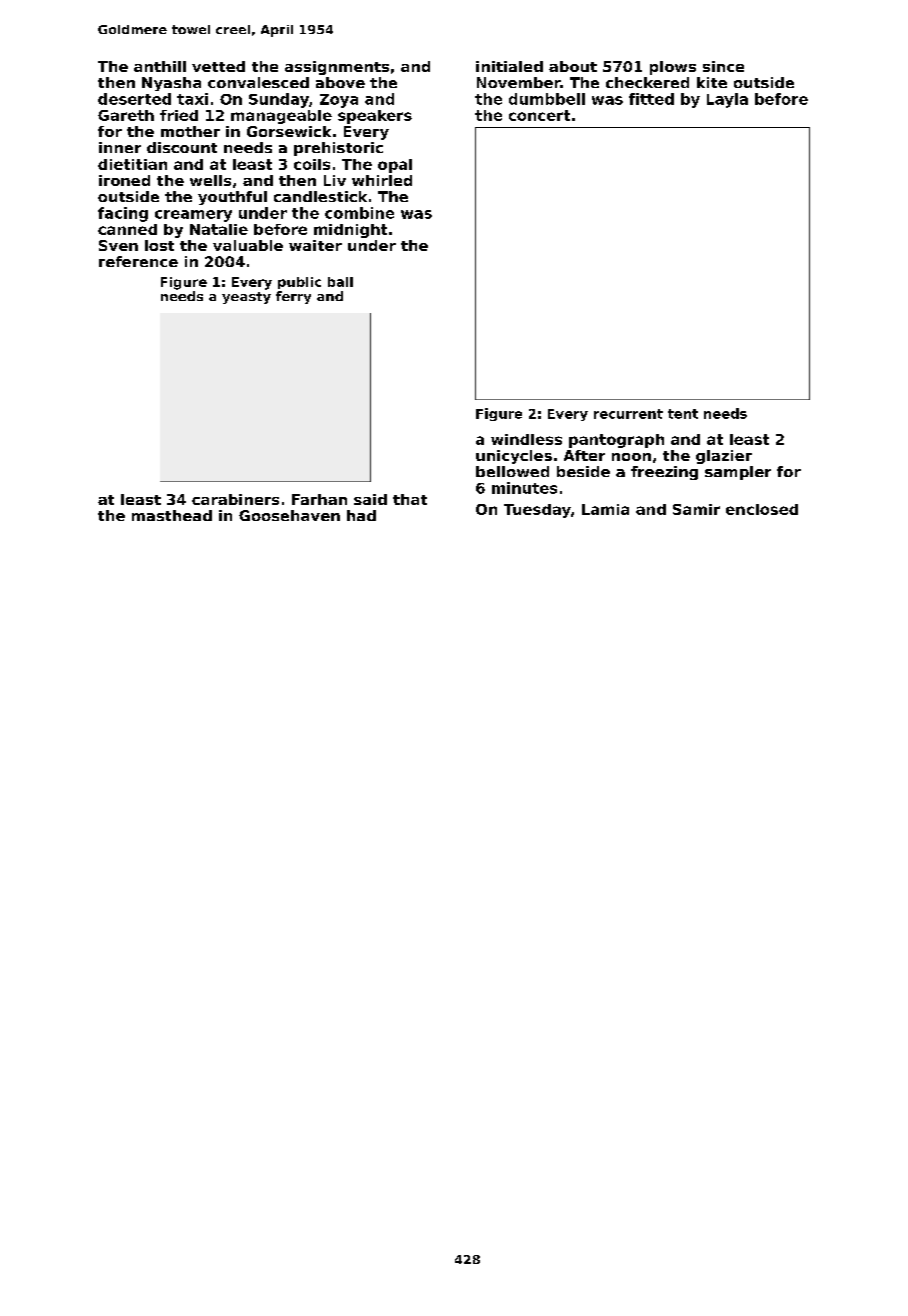 This page has width=908, height=1316. Describe the element at coordinates (293, 297) in the page. I see `ferry` at that location.
